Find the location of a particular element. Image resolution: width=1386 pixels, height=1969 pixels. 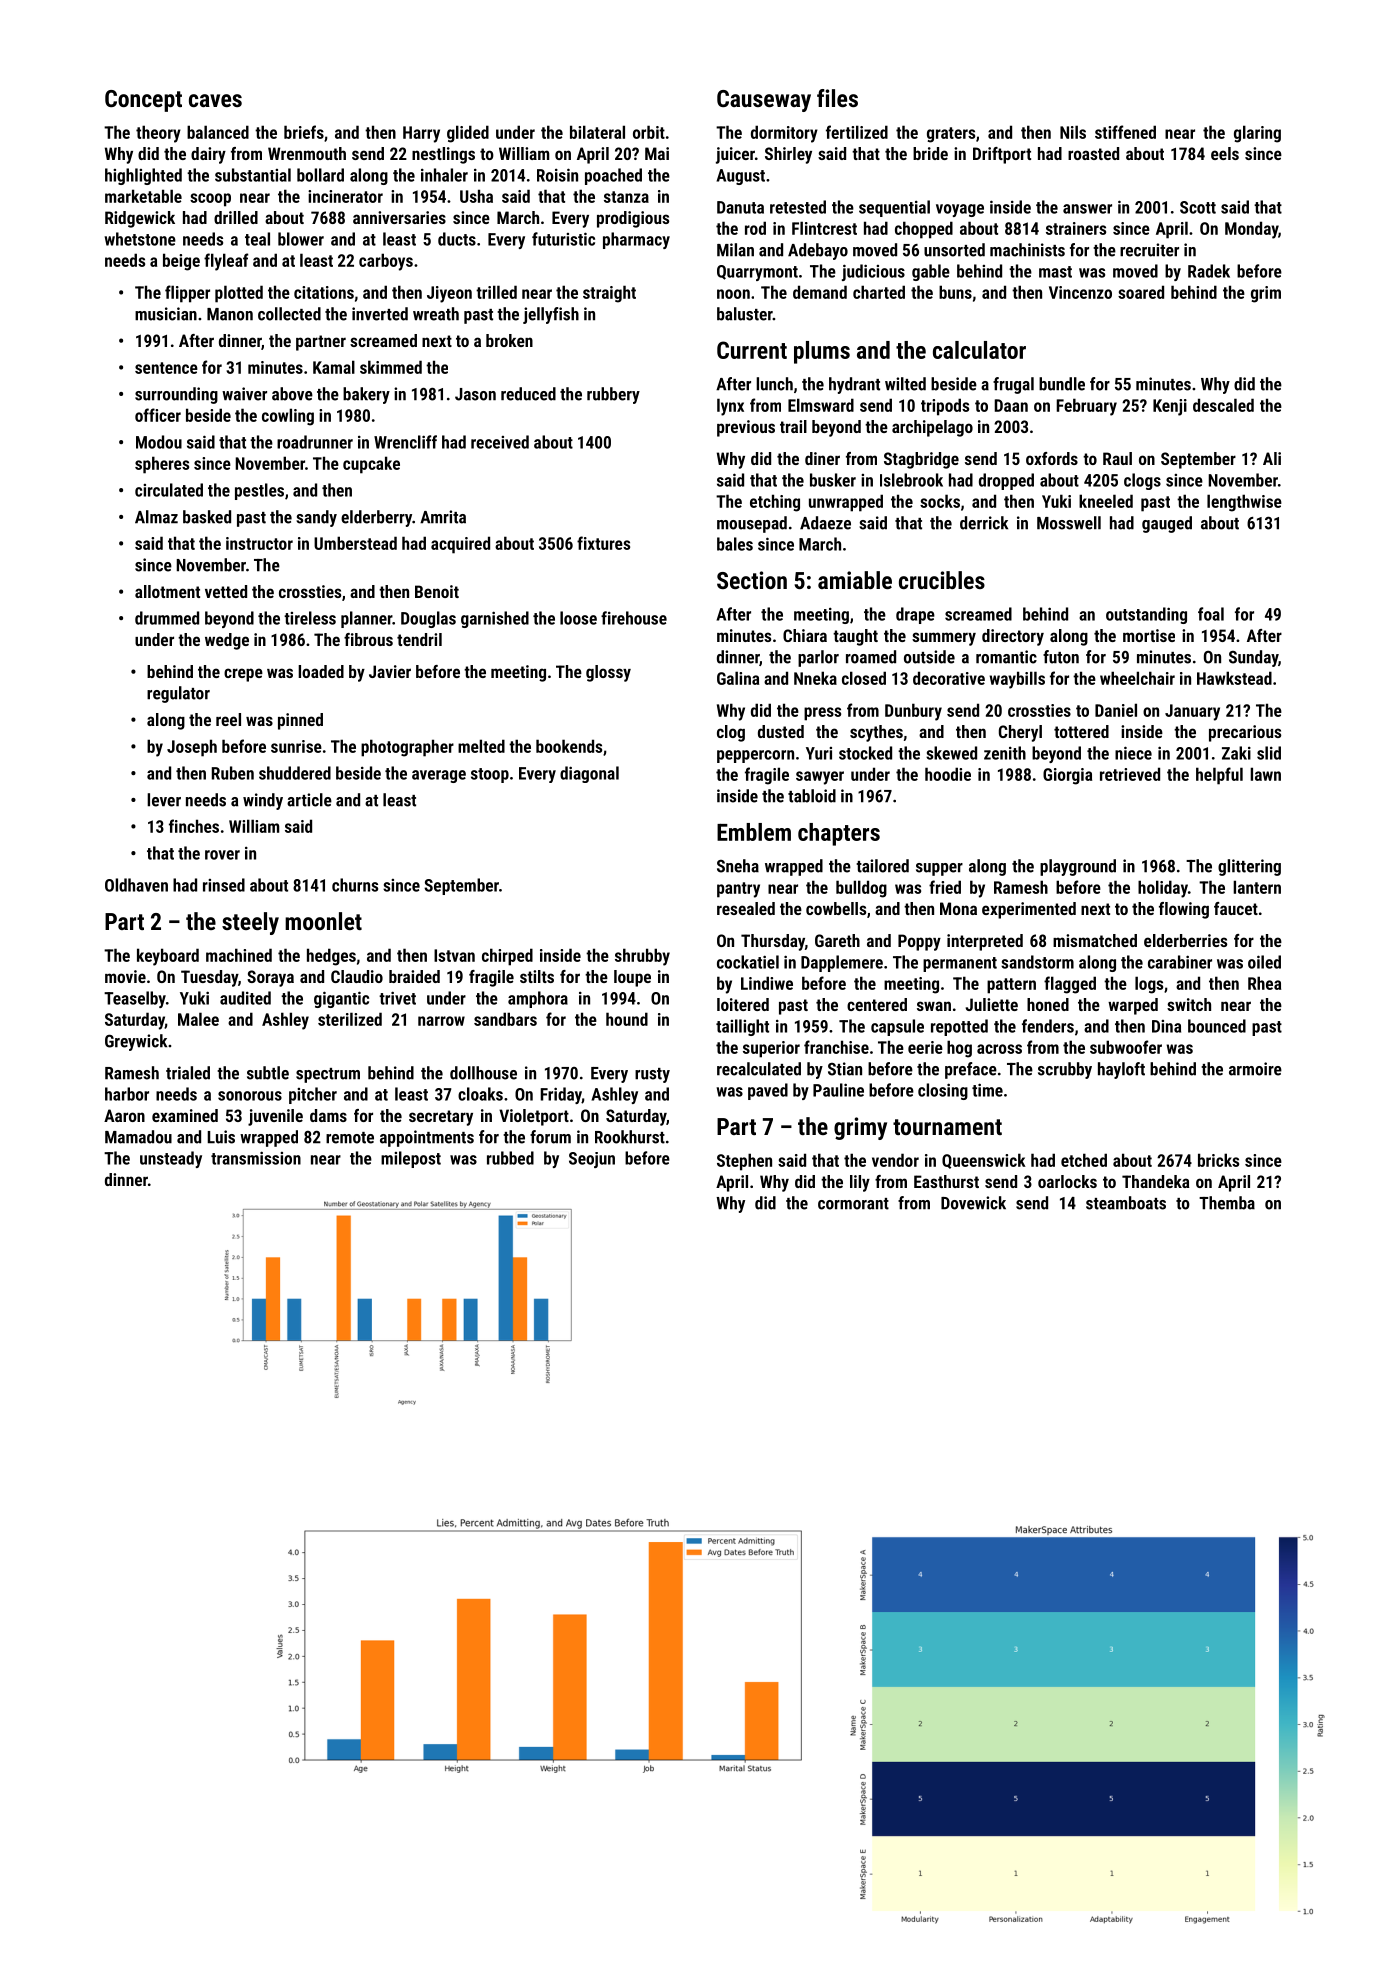

socks is located at coordinates (940, 501).
